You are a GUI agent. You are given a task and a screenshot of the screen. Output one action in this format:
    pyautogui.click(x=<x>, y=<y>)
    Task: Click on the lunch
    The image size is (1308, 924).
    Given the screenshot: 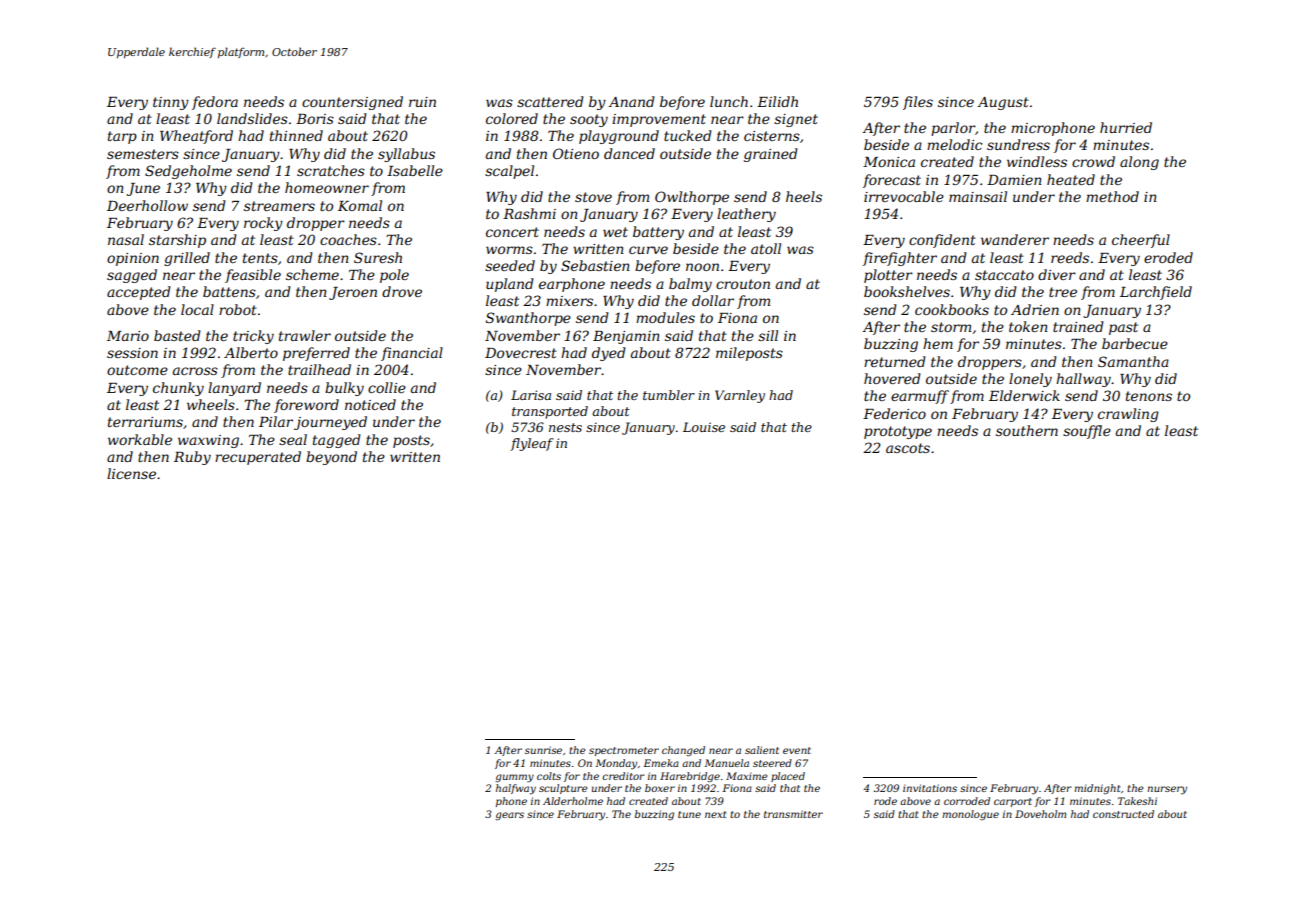 What is the action you would take?
    pyautogui.click(x=729, y=101)
